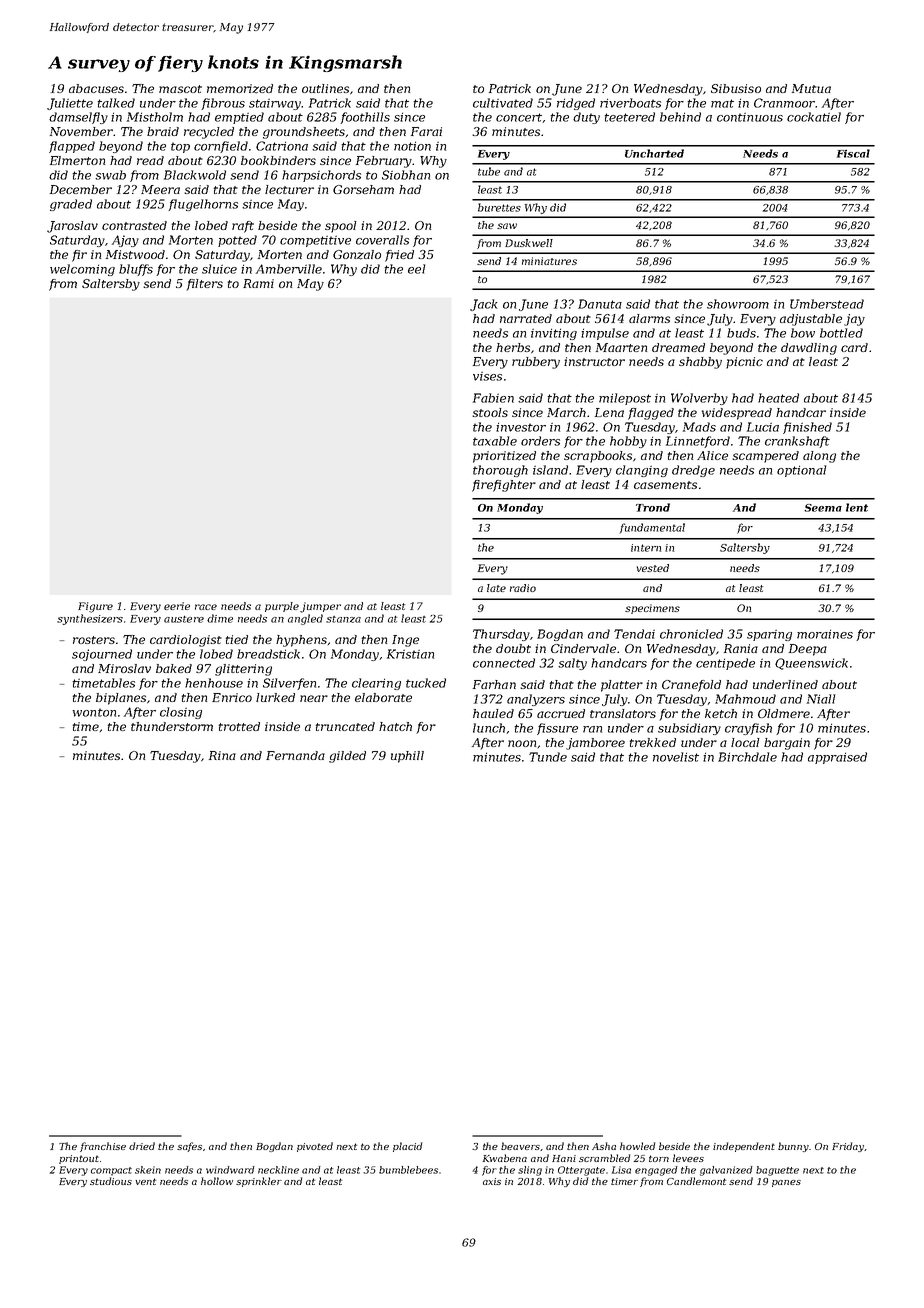 Image resolution: width=924 pixels, height=1308 pixels. What do you see at coordinates (821, 699) in the page?
I see `Niall` at bounding box center [821, 699].
